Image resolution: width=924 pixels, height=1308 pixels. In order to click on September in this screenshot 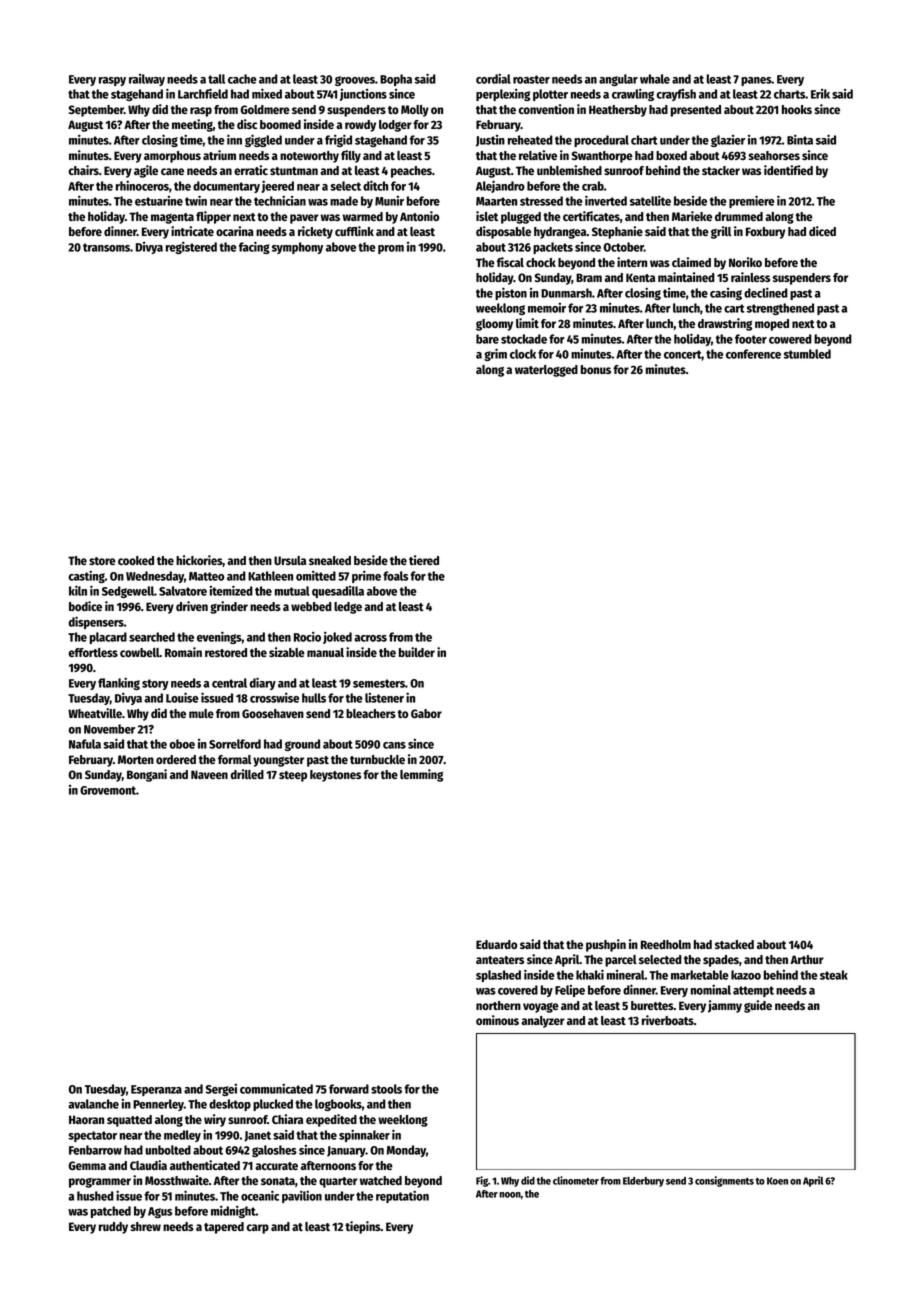, I will do `click(96, 111)`.
